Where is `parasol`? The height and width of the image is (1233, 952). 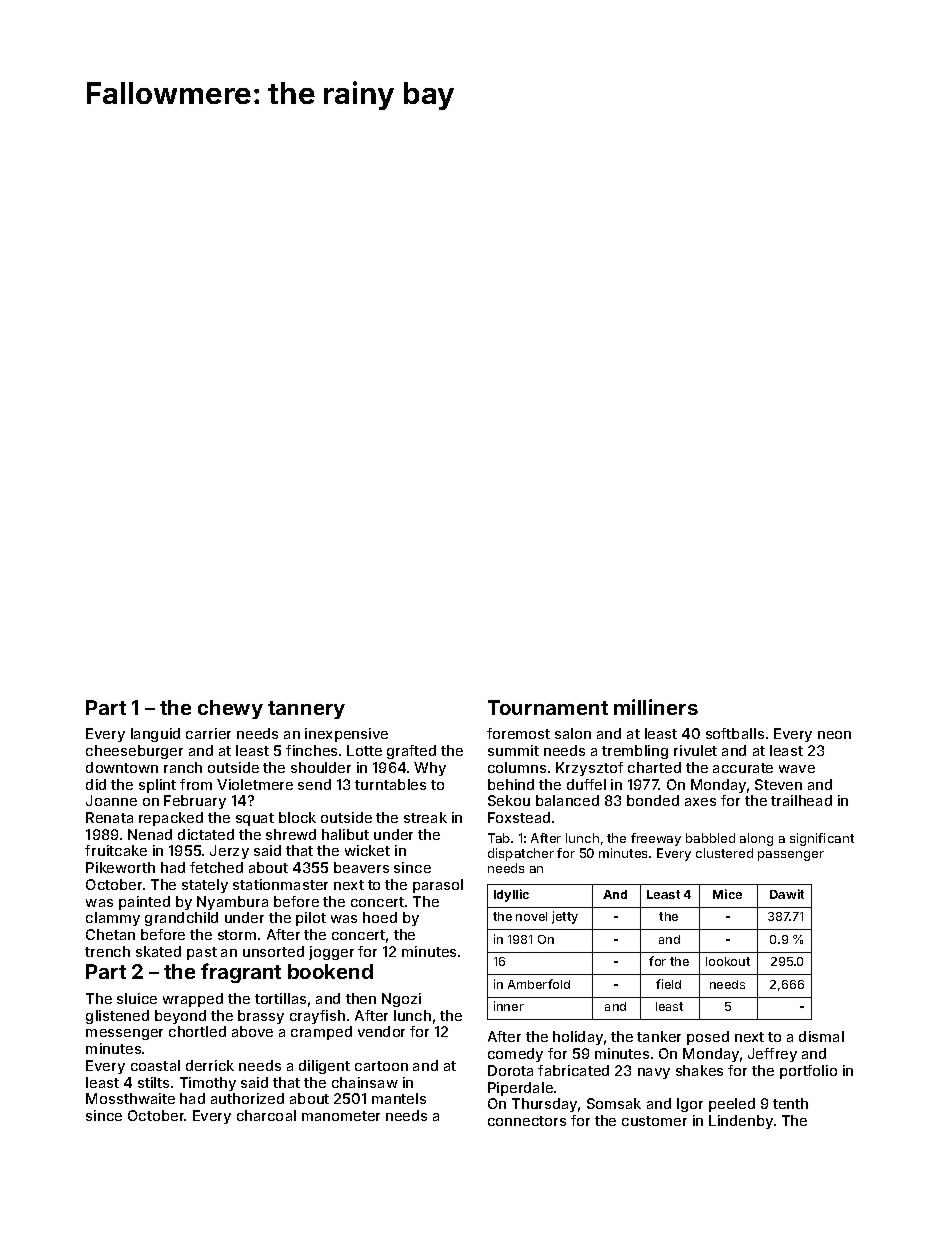
parasol is located at coordinates (438, 886).
